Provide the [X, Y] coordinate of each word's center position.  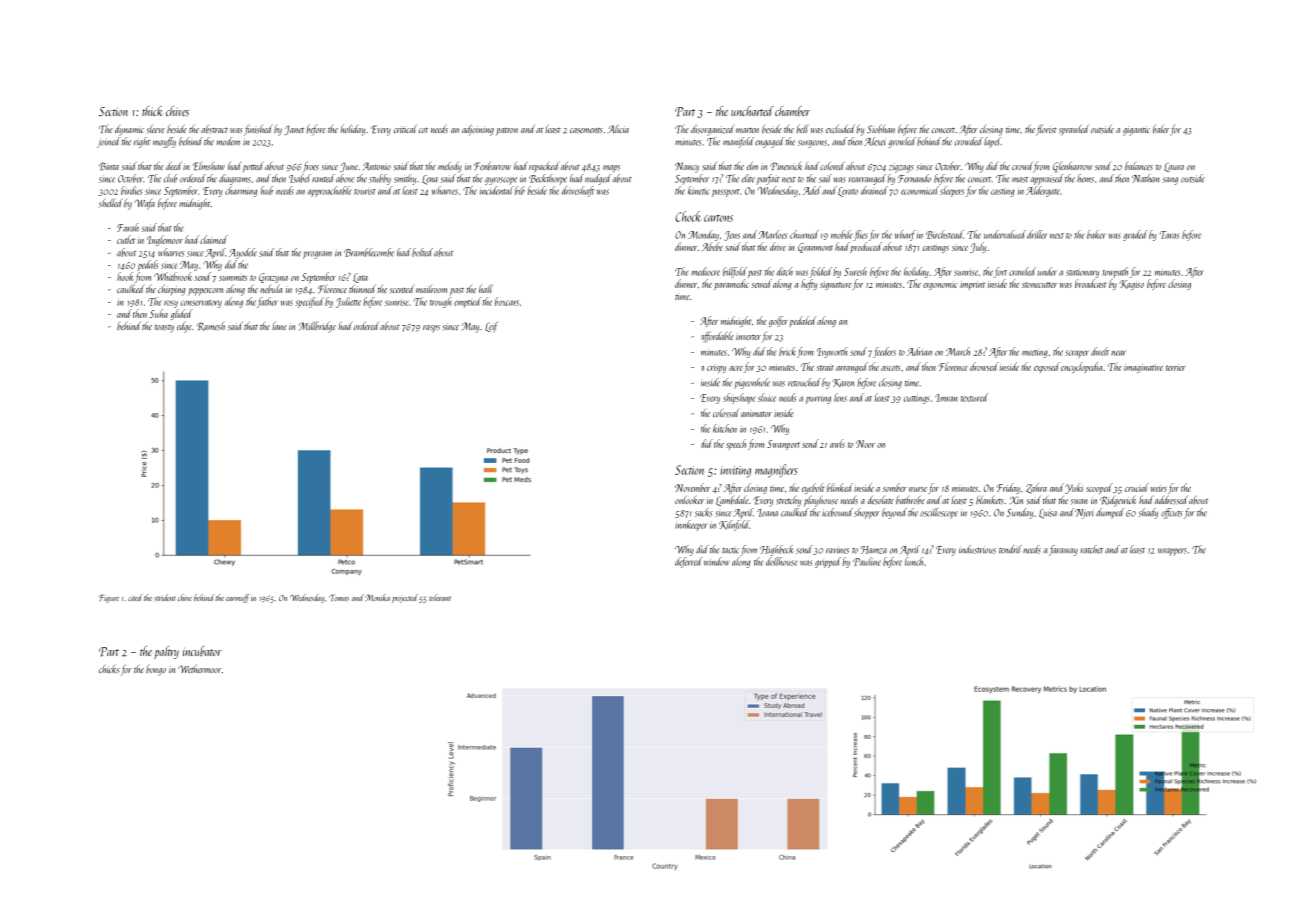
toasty [164, 328]
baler [1161, 129]
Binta [109, 166]
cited [135, 597]
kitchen [725, 428]
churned [804, 234]
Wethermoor [200, 668]
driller [1037, 234]
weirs [1158, 488]
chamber [792, 111]
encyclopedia [1081, 367]
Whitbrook [173, 276]
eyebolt [813, 488]
